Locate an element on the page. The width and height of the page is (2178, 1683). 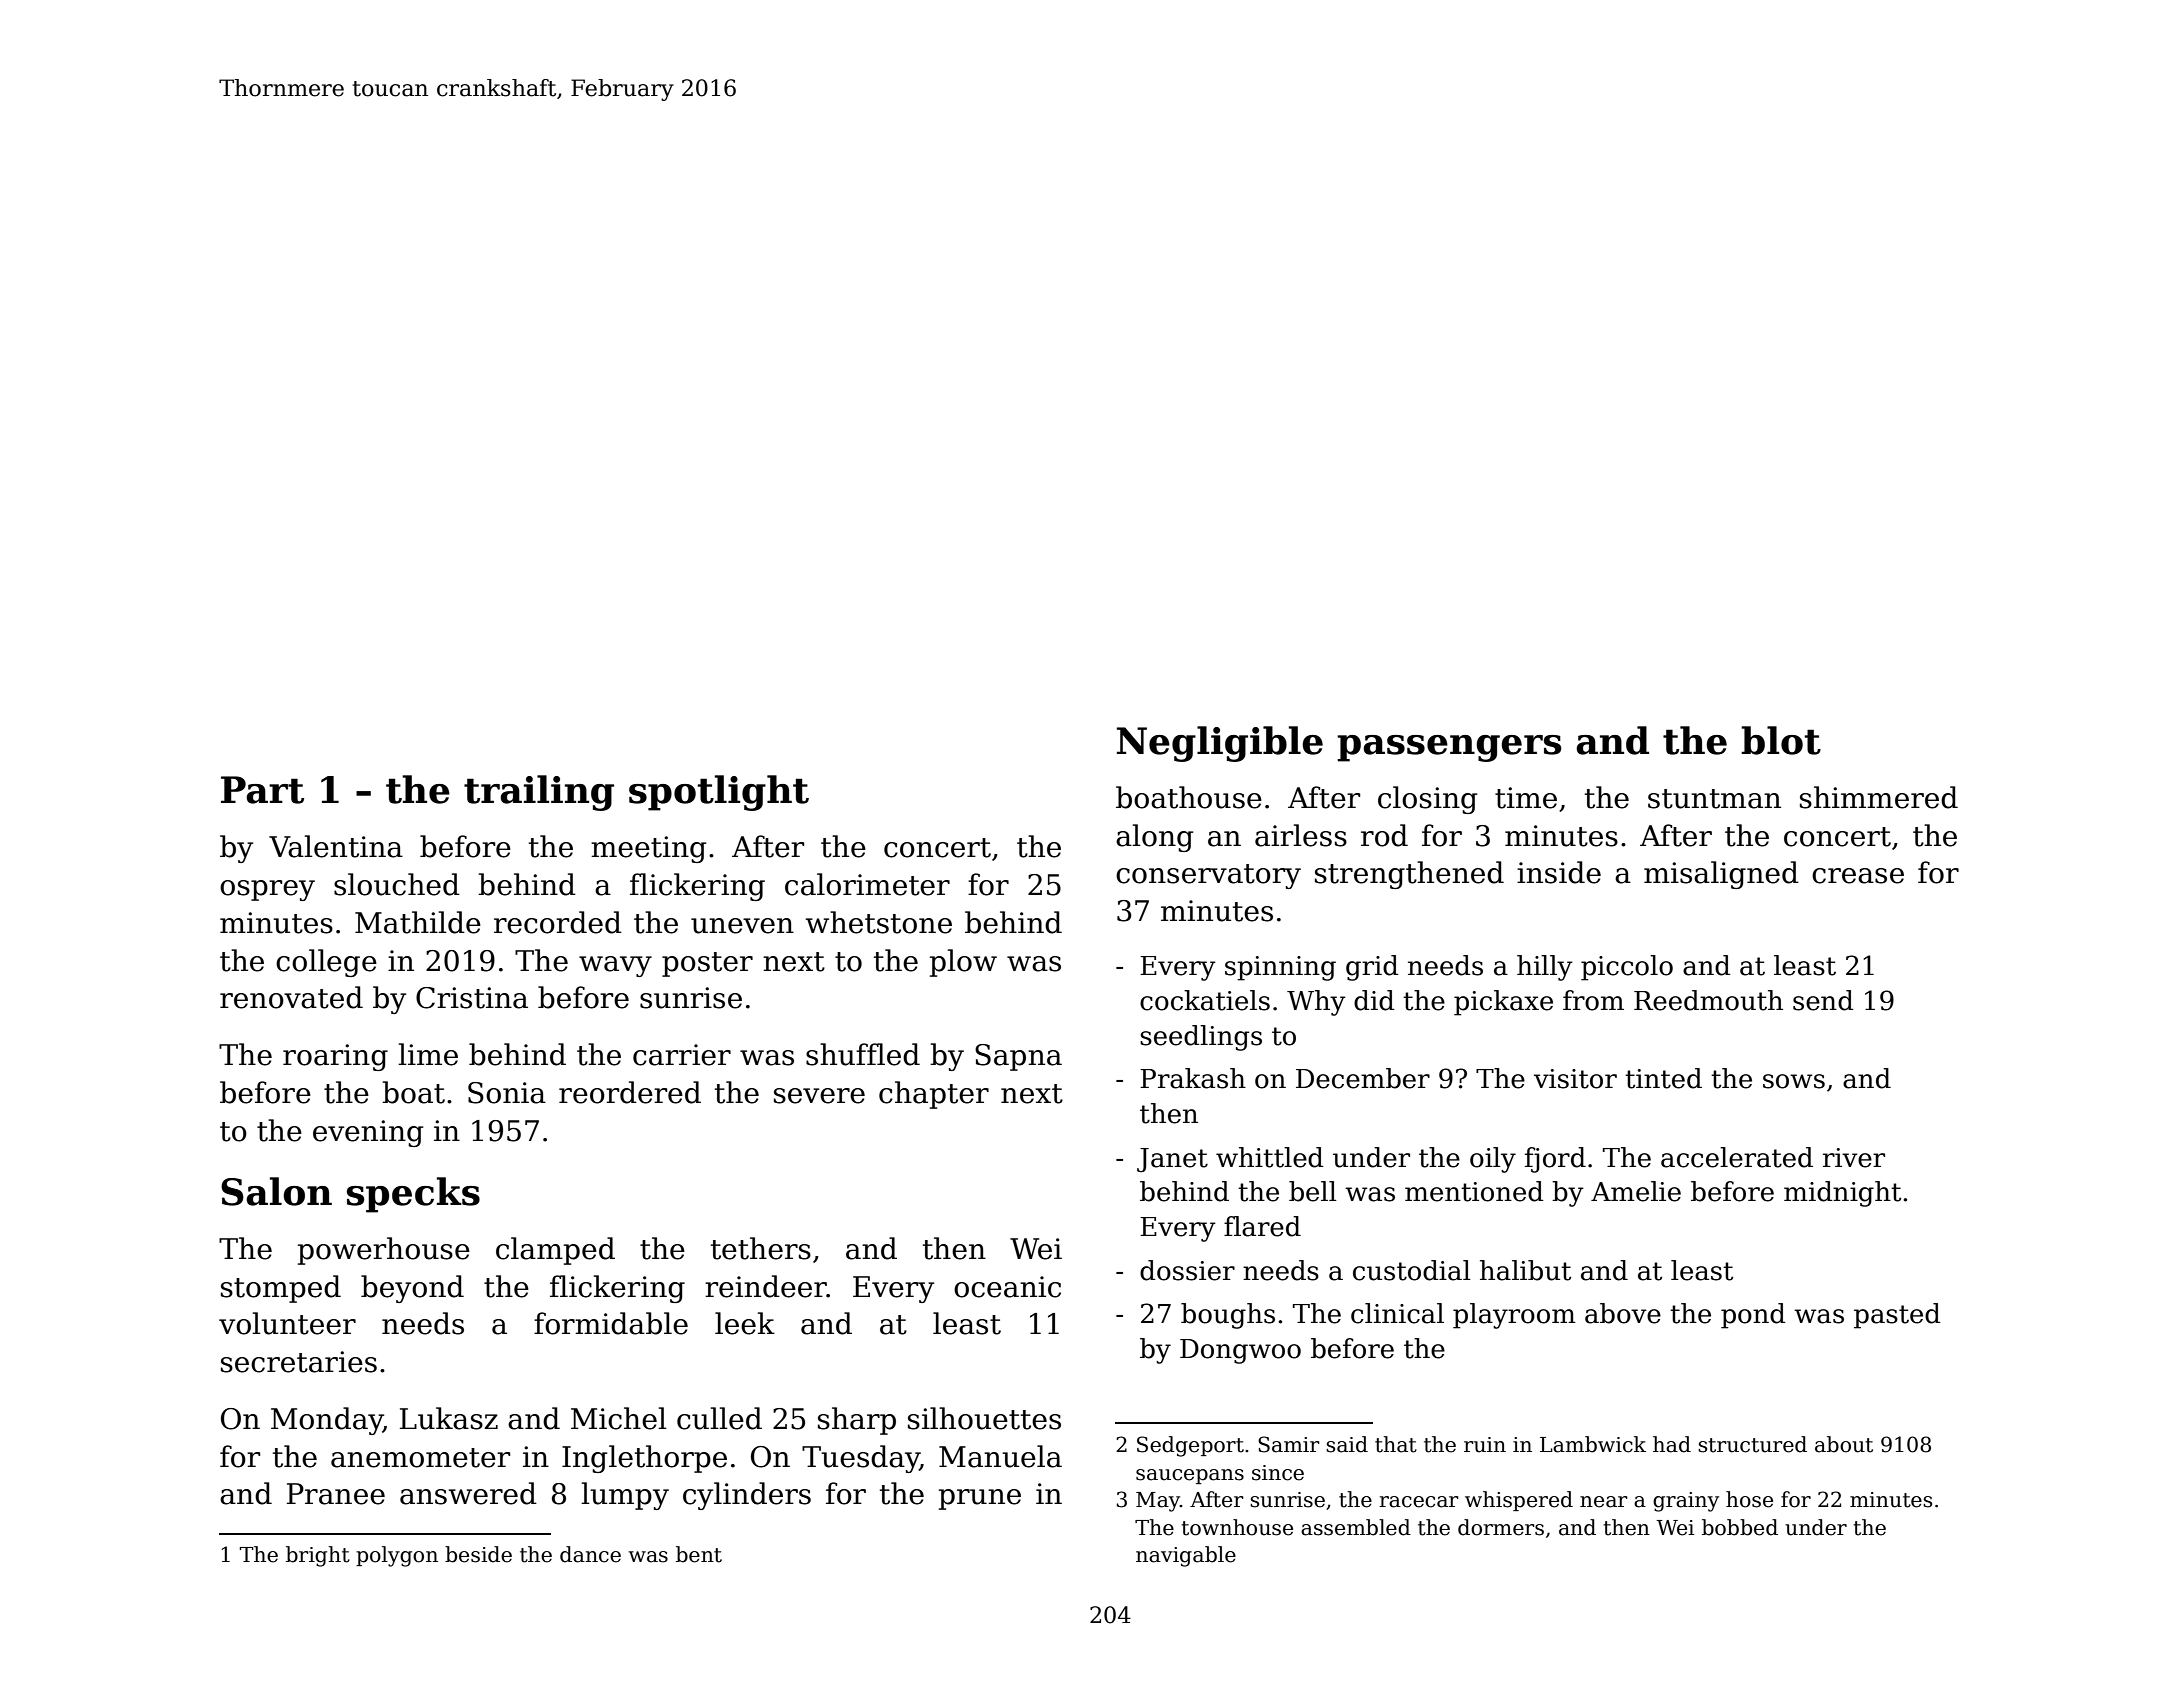
Sonia is located at coordinates (507, 1093).
